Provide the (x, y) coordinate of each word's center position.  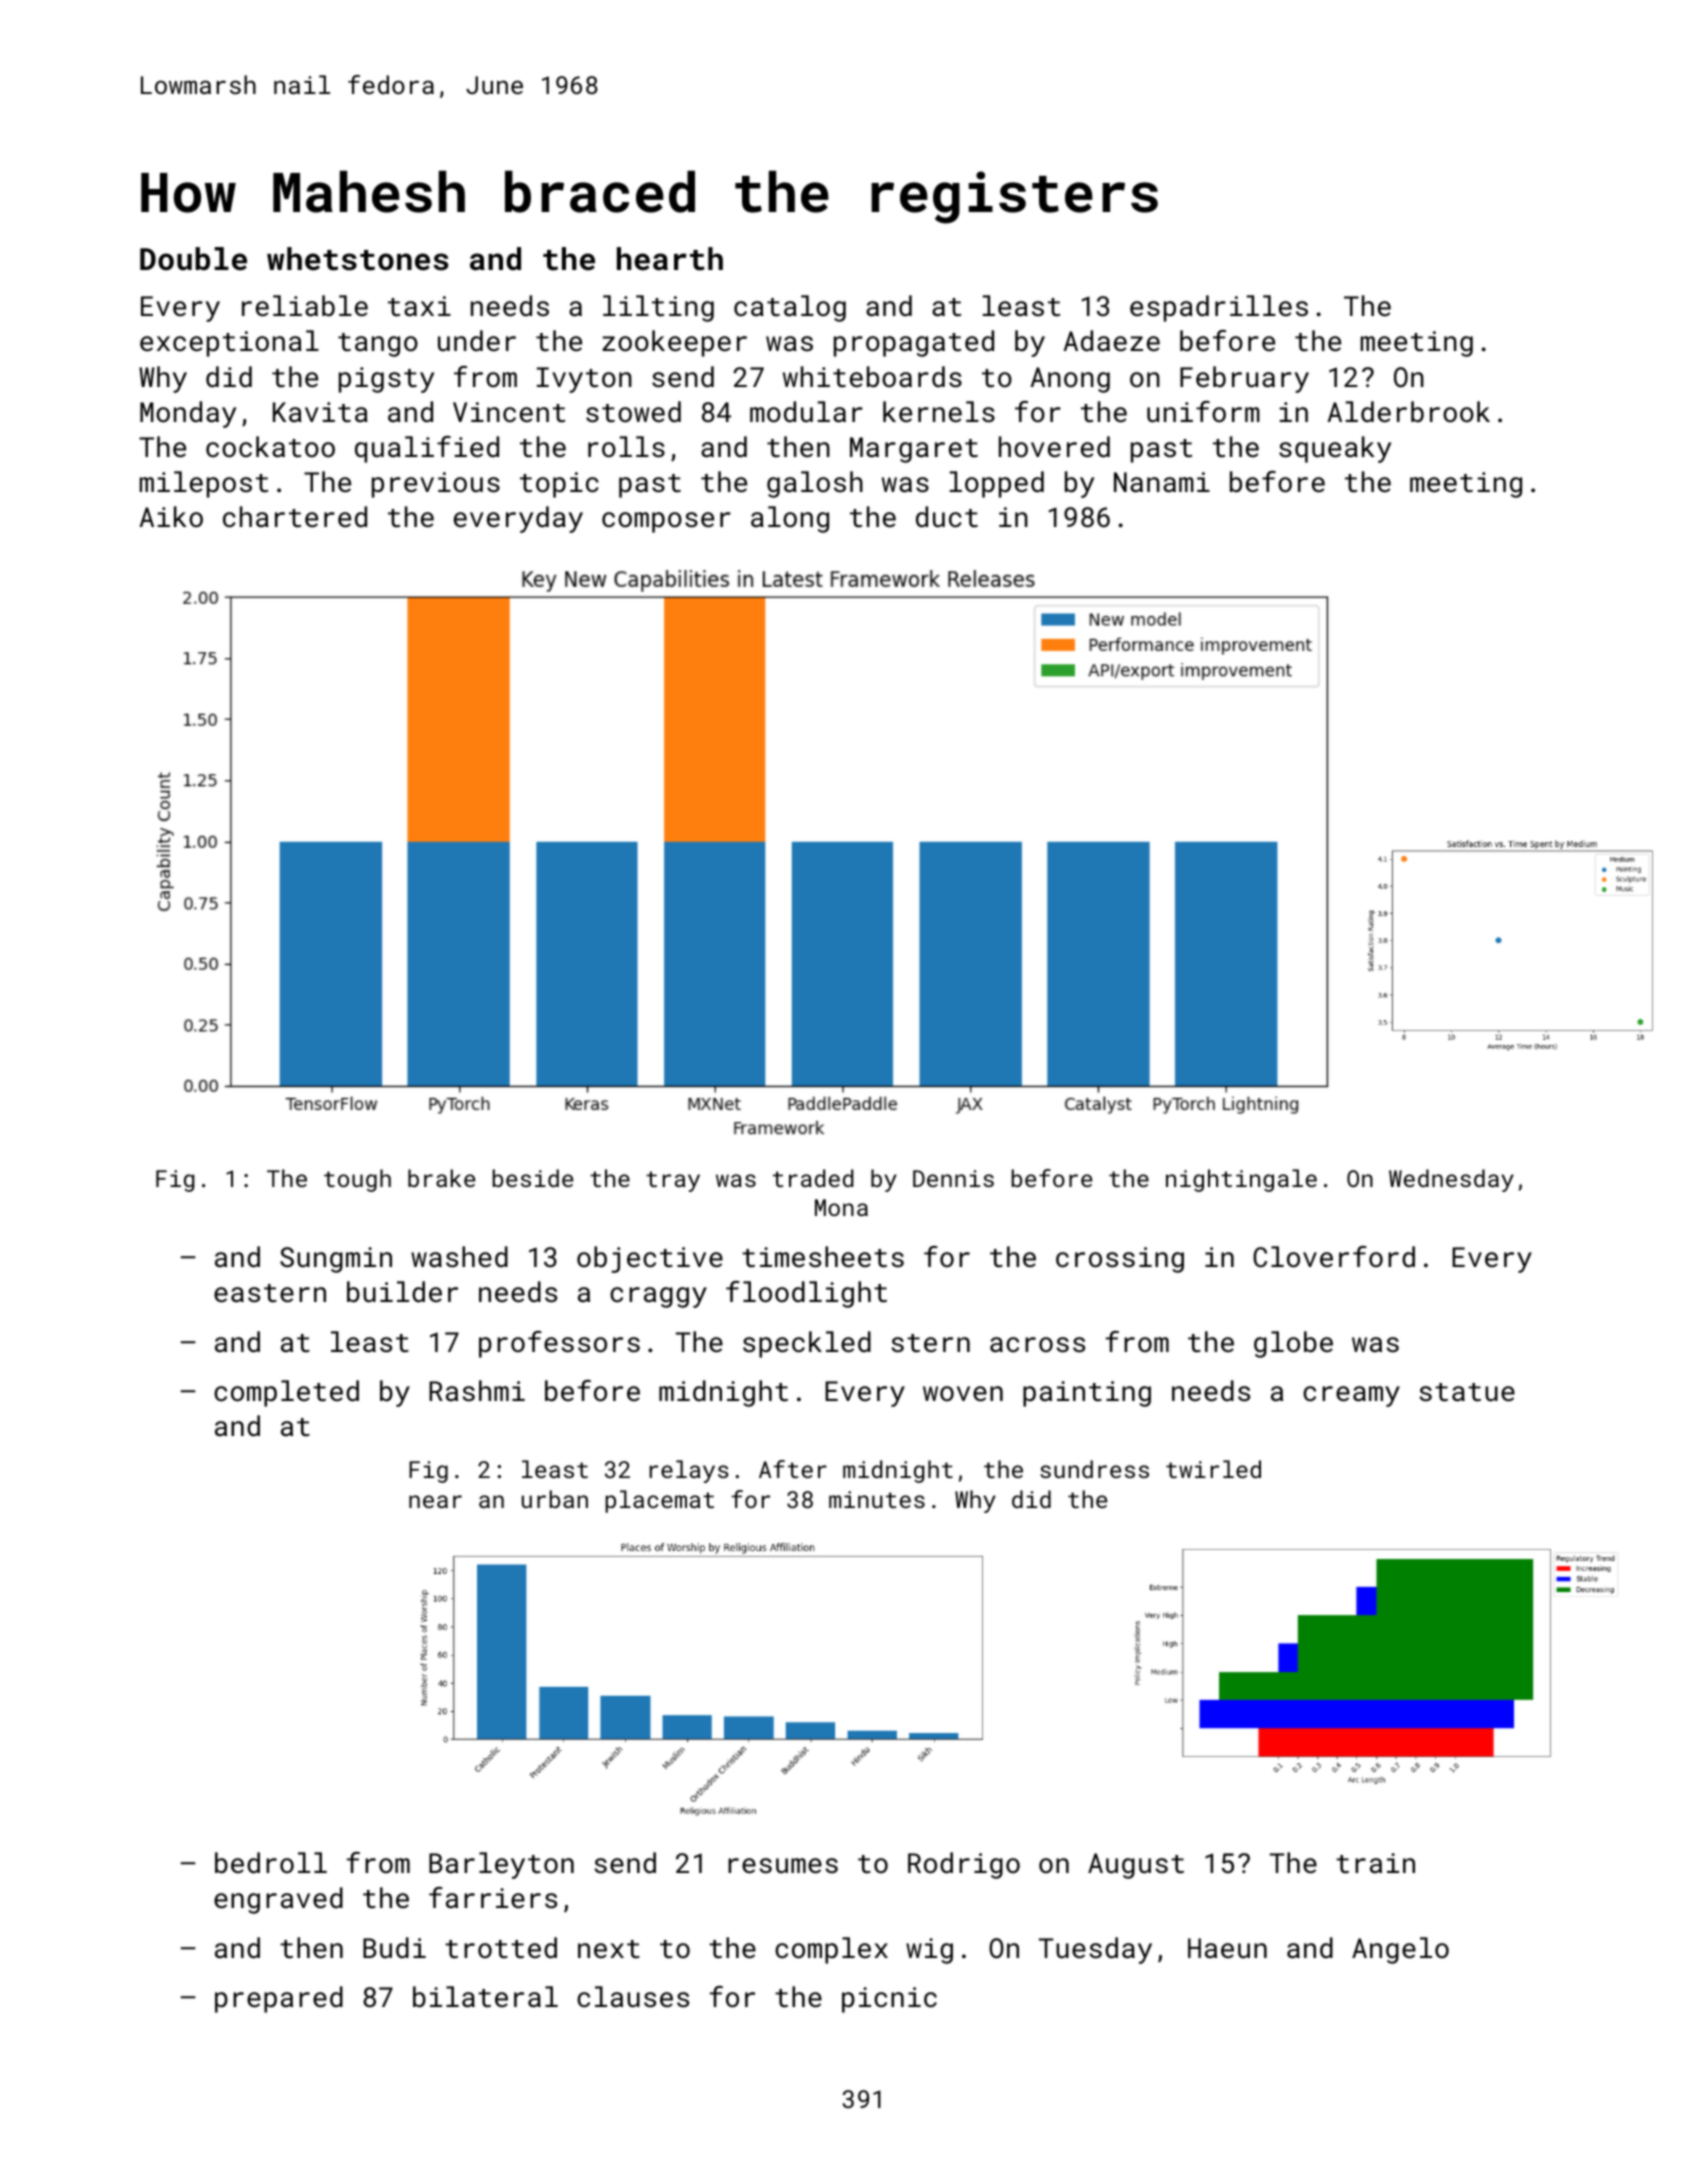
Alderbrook (1409, 412)
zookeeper (674, 343)
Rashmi (477, 1391)
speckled (807, 1344)
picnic (889, 2000)
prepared (279, 1999)
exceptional (229, 343)
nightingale (1241, 1180)
